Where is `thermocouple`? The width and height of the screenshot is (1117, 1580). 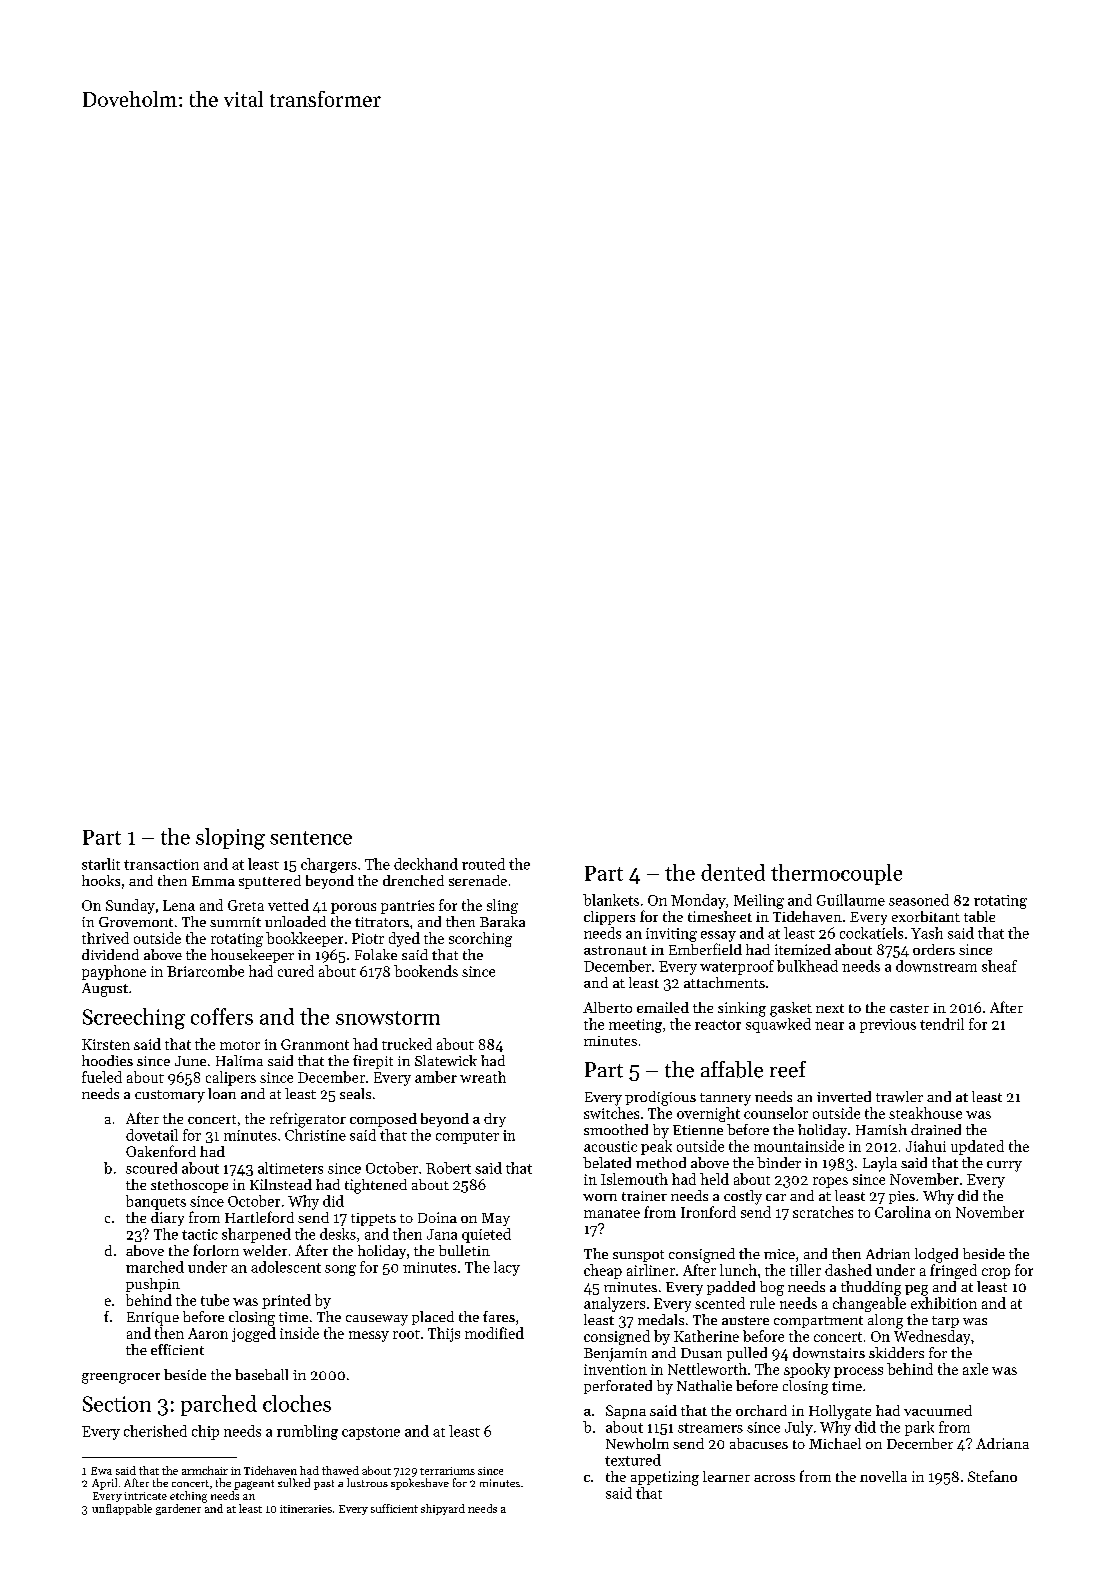
thermocouple is located at coordinates (836, 874).
